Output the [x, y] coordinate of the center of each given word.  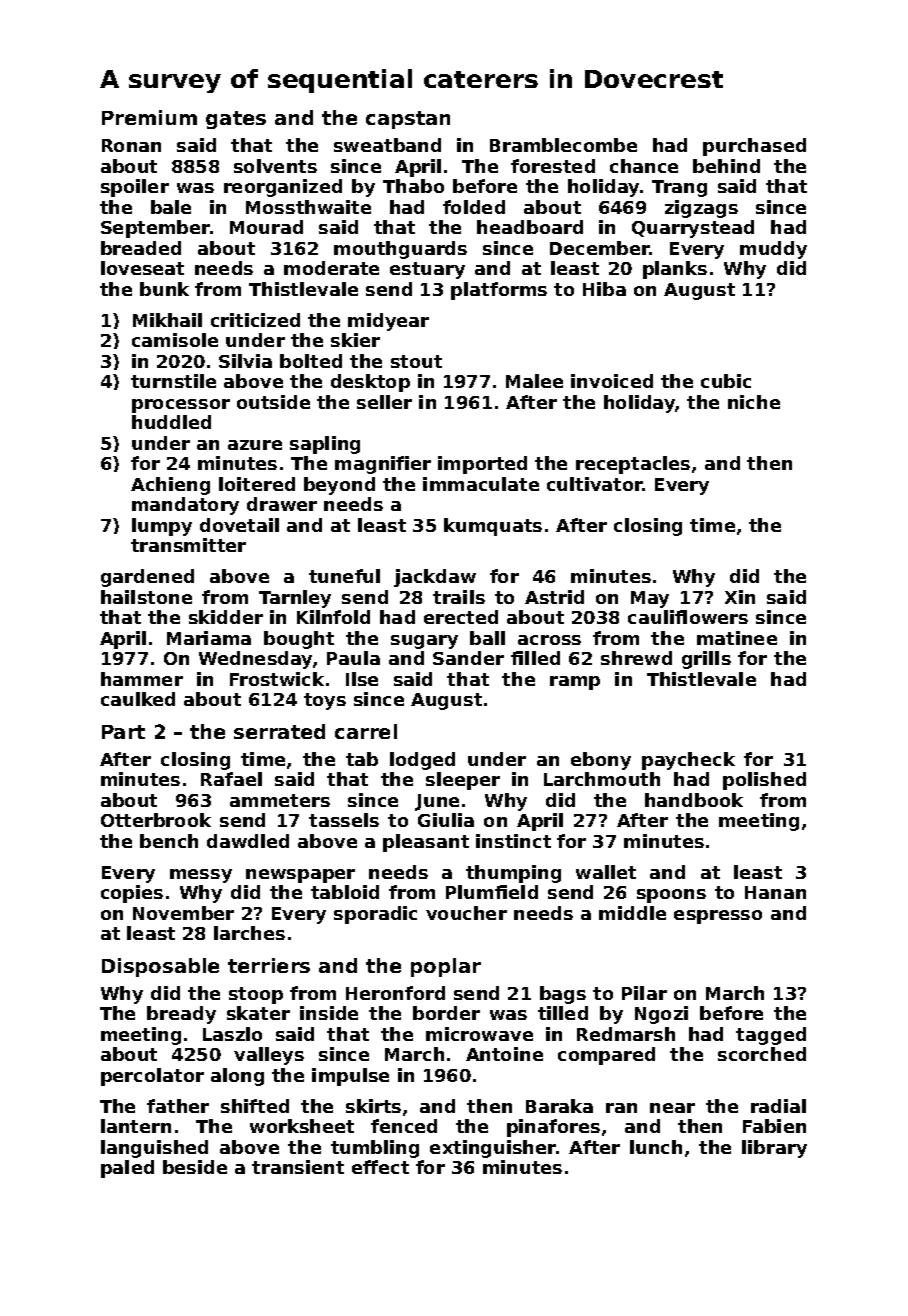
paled [127, 1169]
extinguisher [493, 1149]
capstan [408, 120]
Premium [149, 117]
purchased [754, 147]
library [774, 1149]
